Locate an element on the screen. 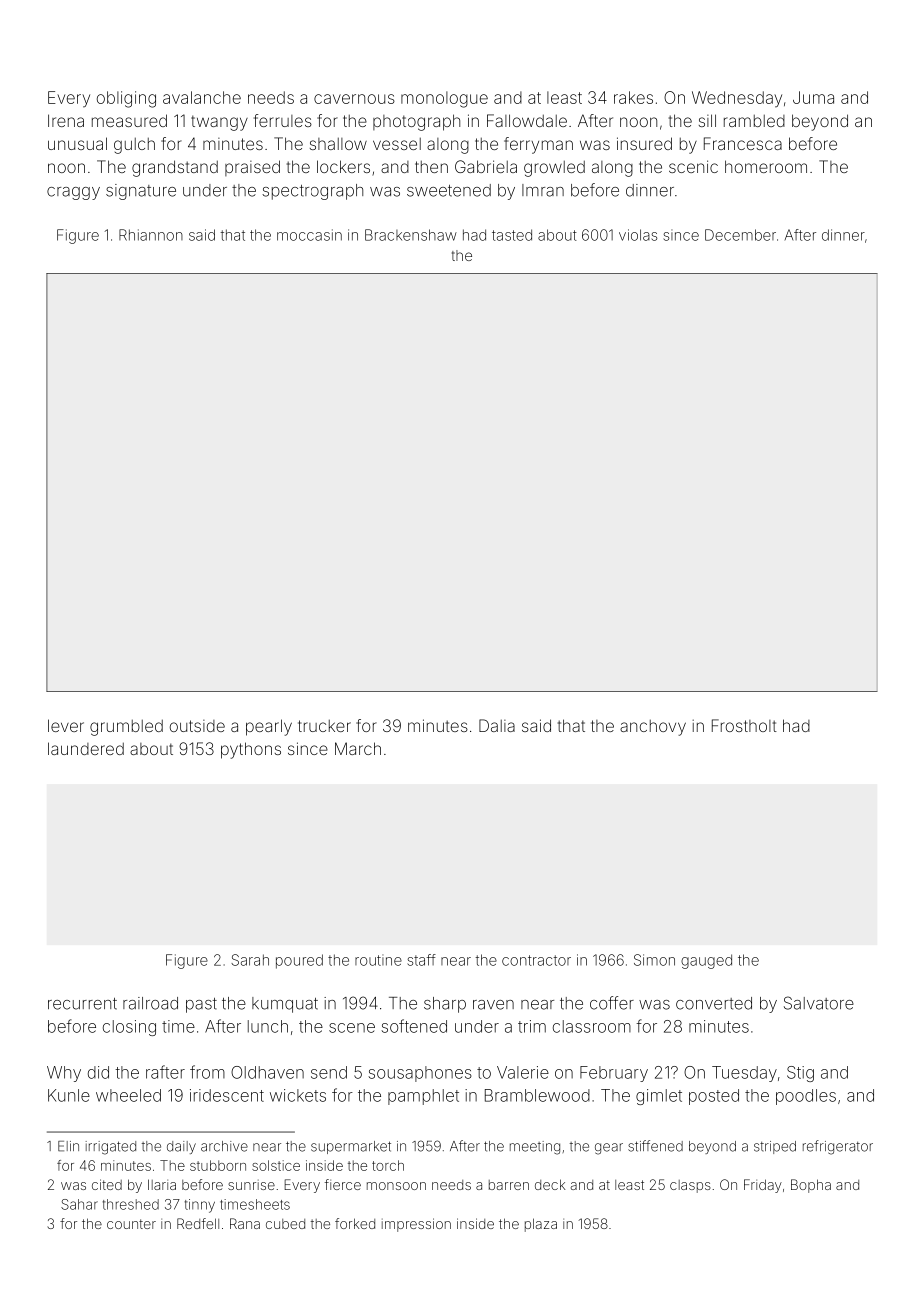  moccasin is located at coordinates (309, 235).
